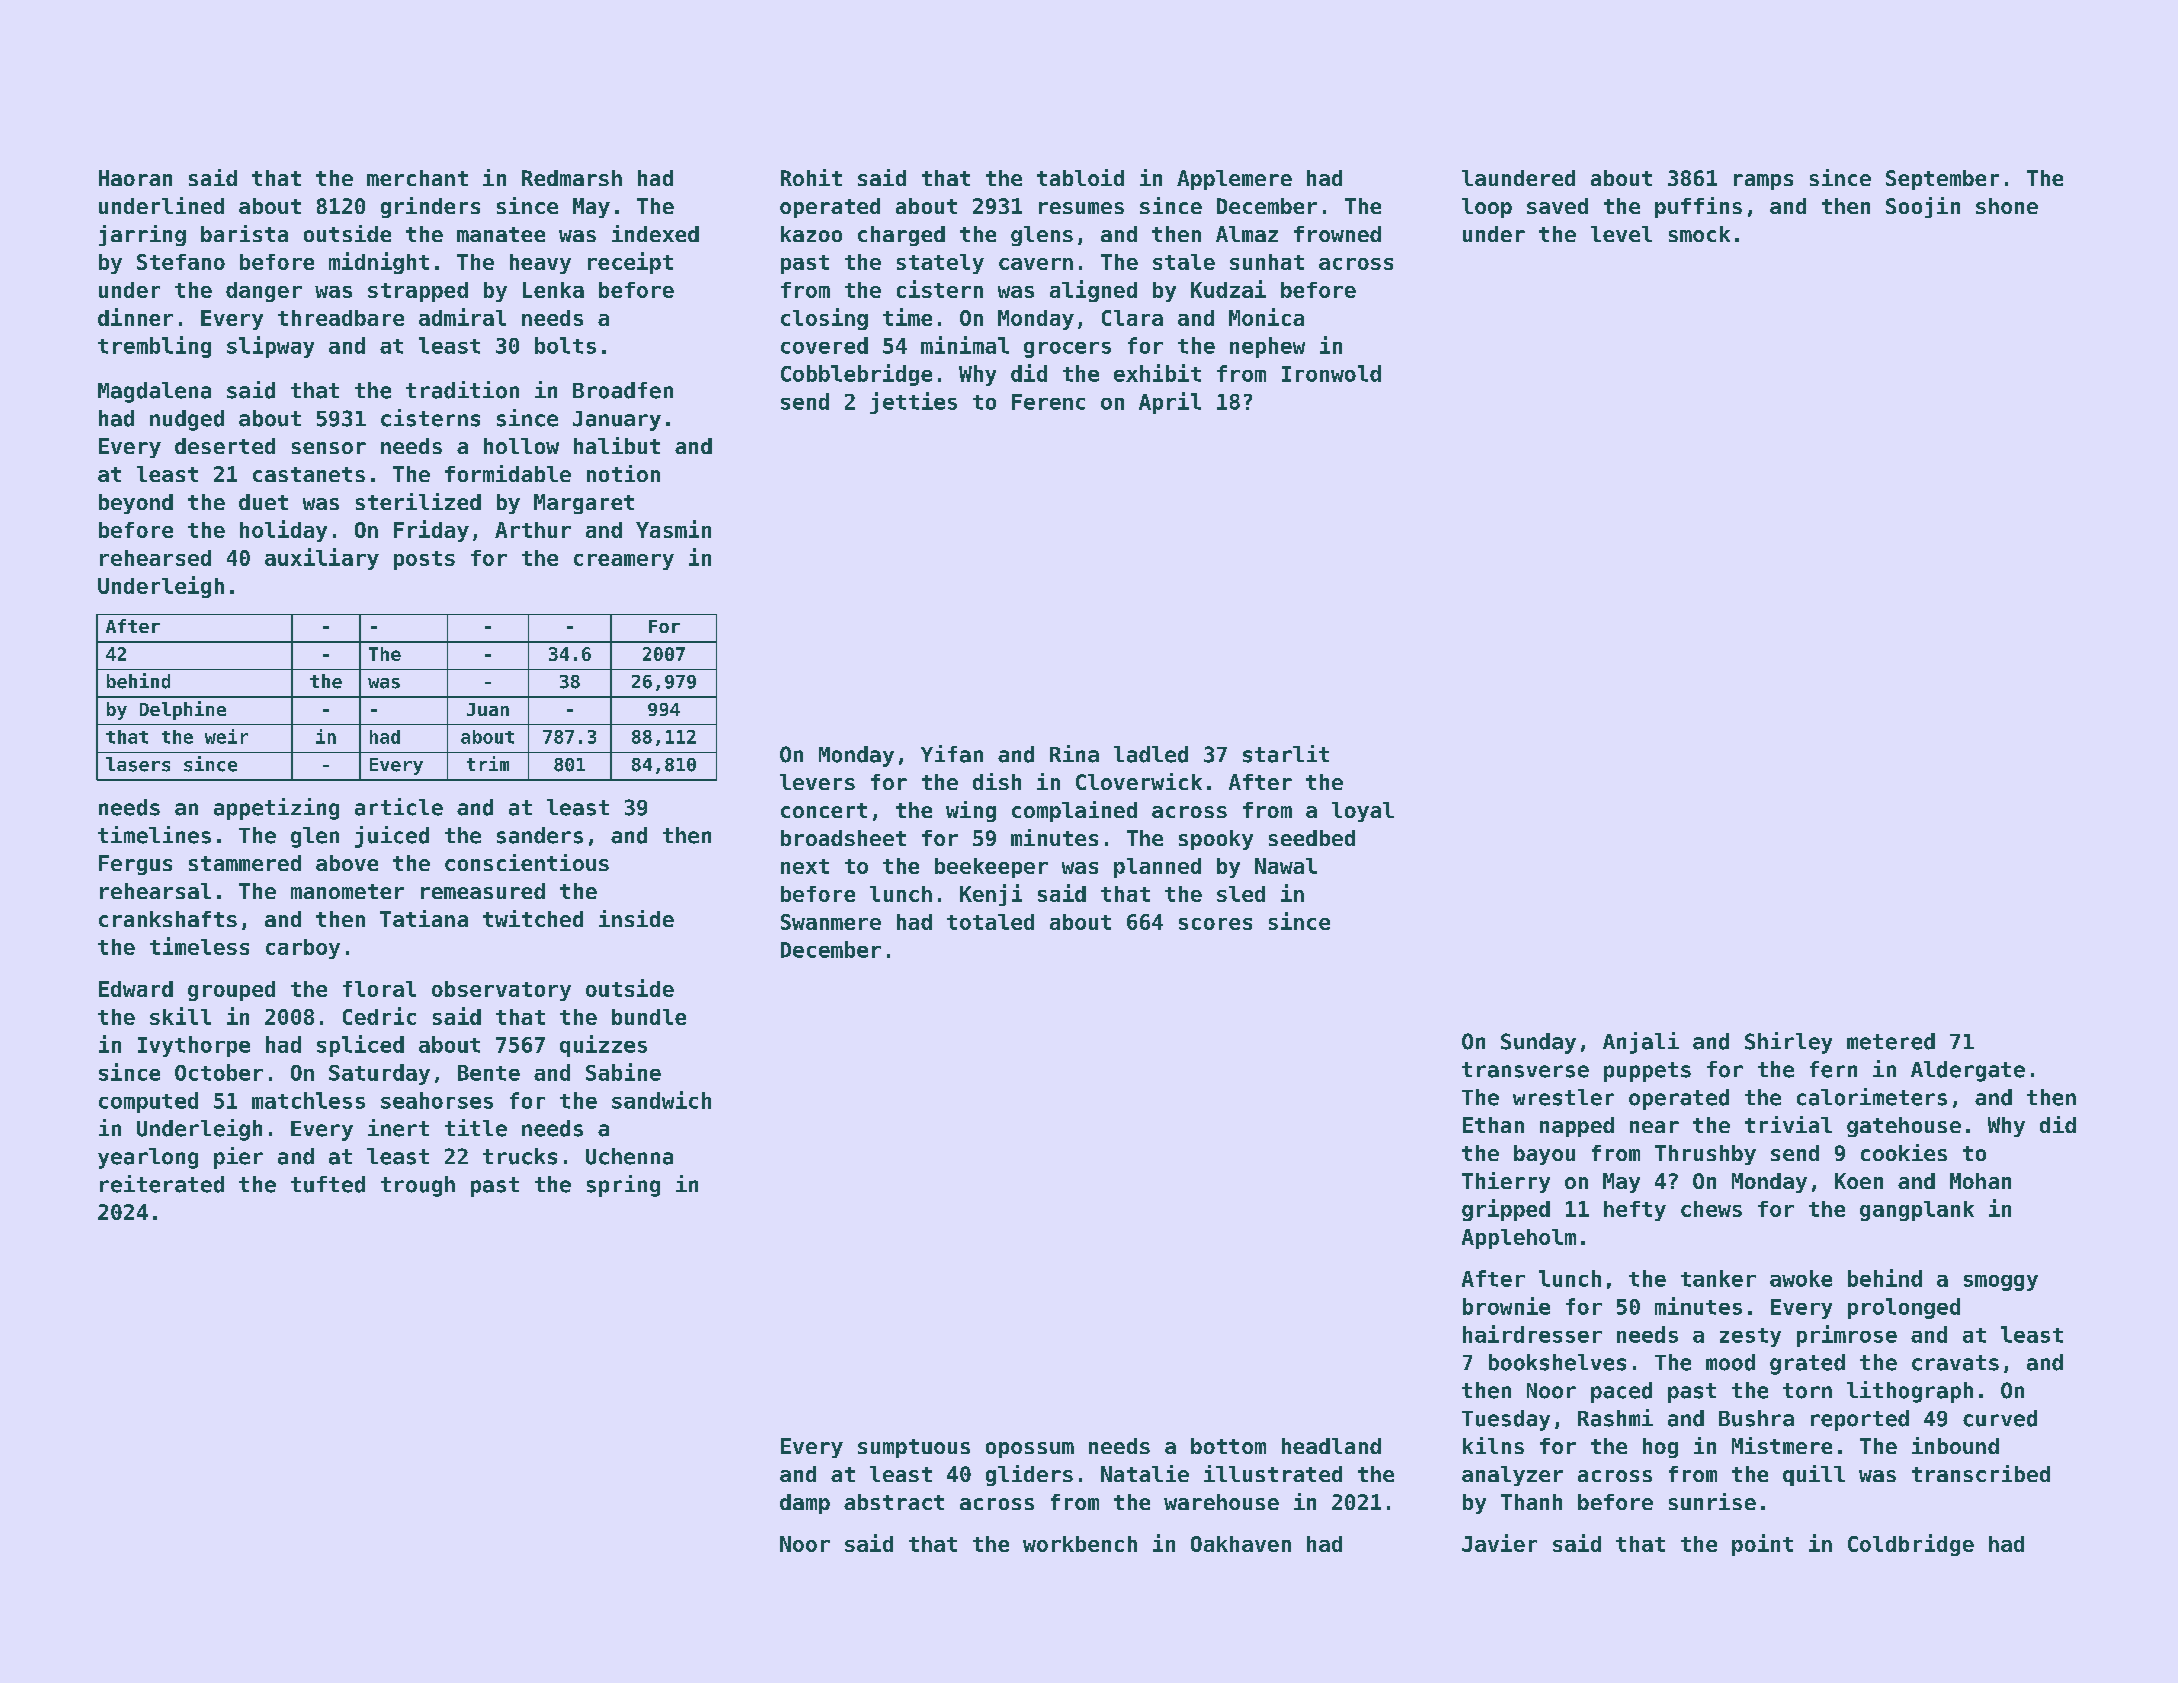  I want to click on damp, so click(805, 1504).
